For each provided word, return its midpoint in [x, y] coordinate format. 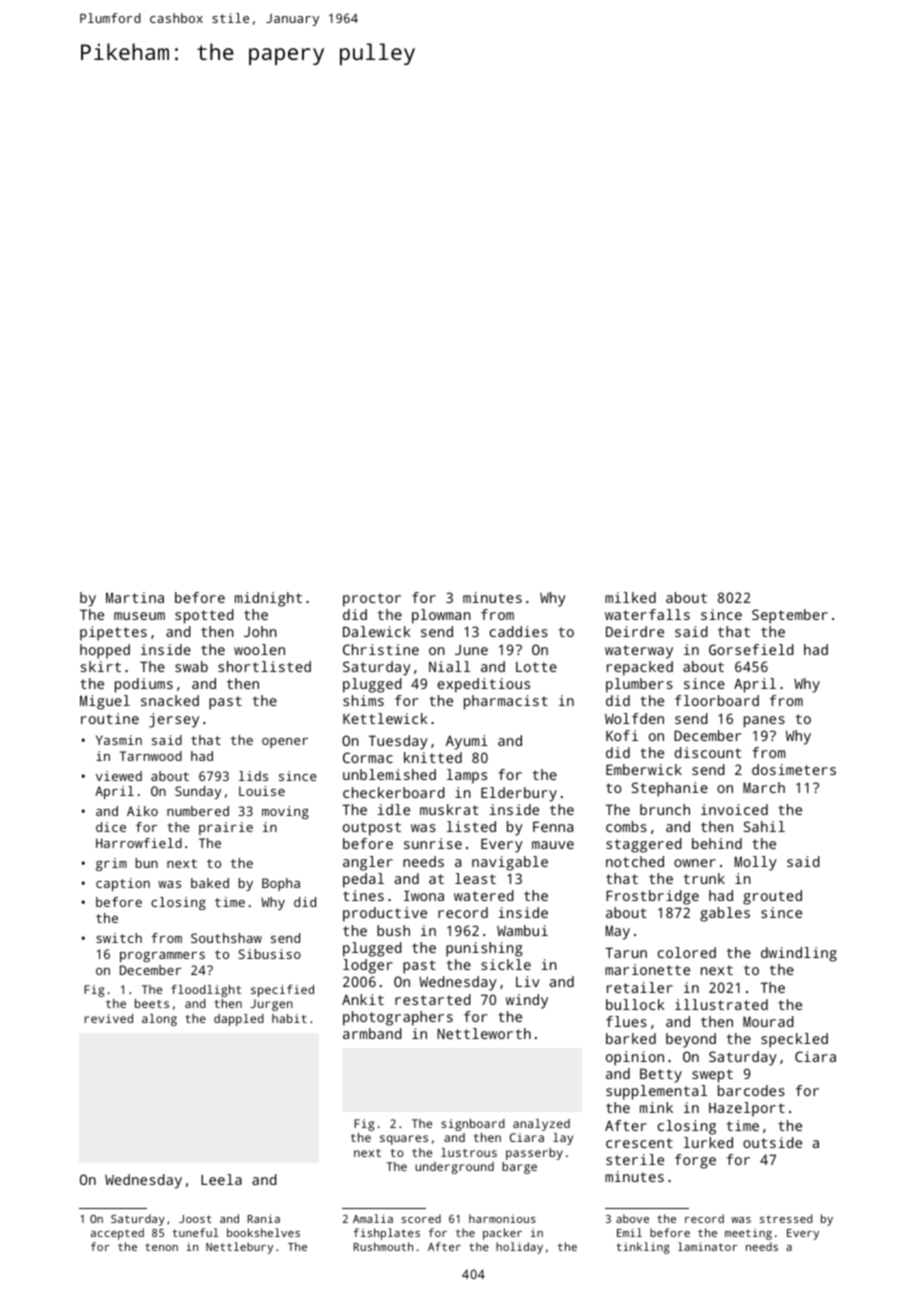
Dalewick [377, 631]
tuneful [195, 1232]
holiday [519, 1248]
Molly [756, 863]
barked [631, 1038]
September [790, 616]
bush [393, 930]
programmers [162, 957]
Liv [528, 981]
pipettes [113, 633]
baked [210, 883]
